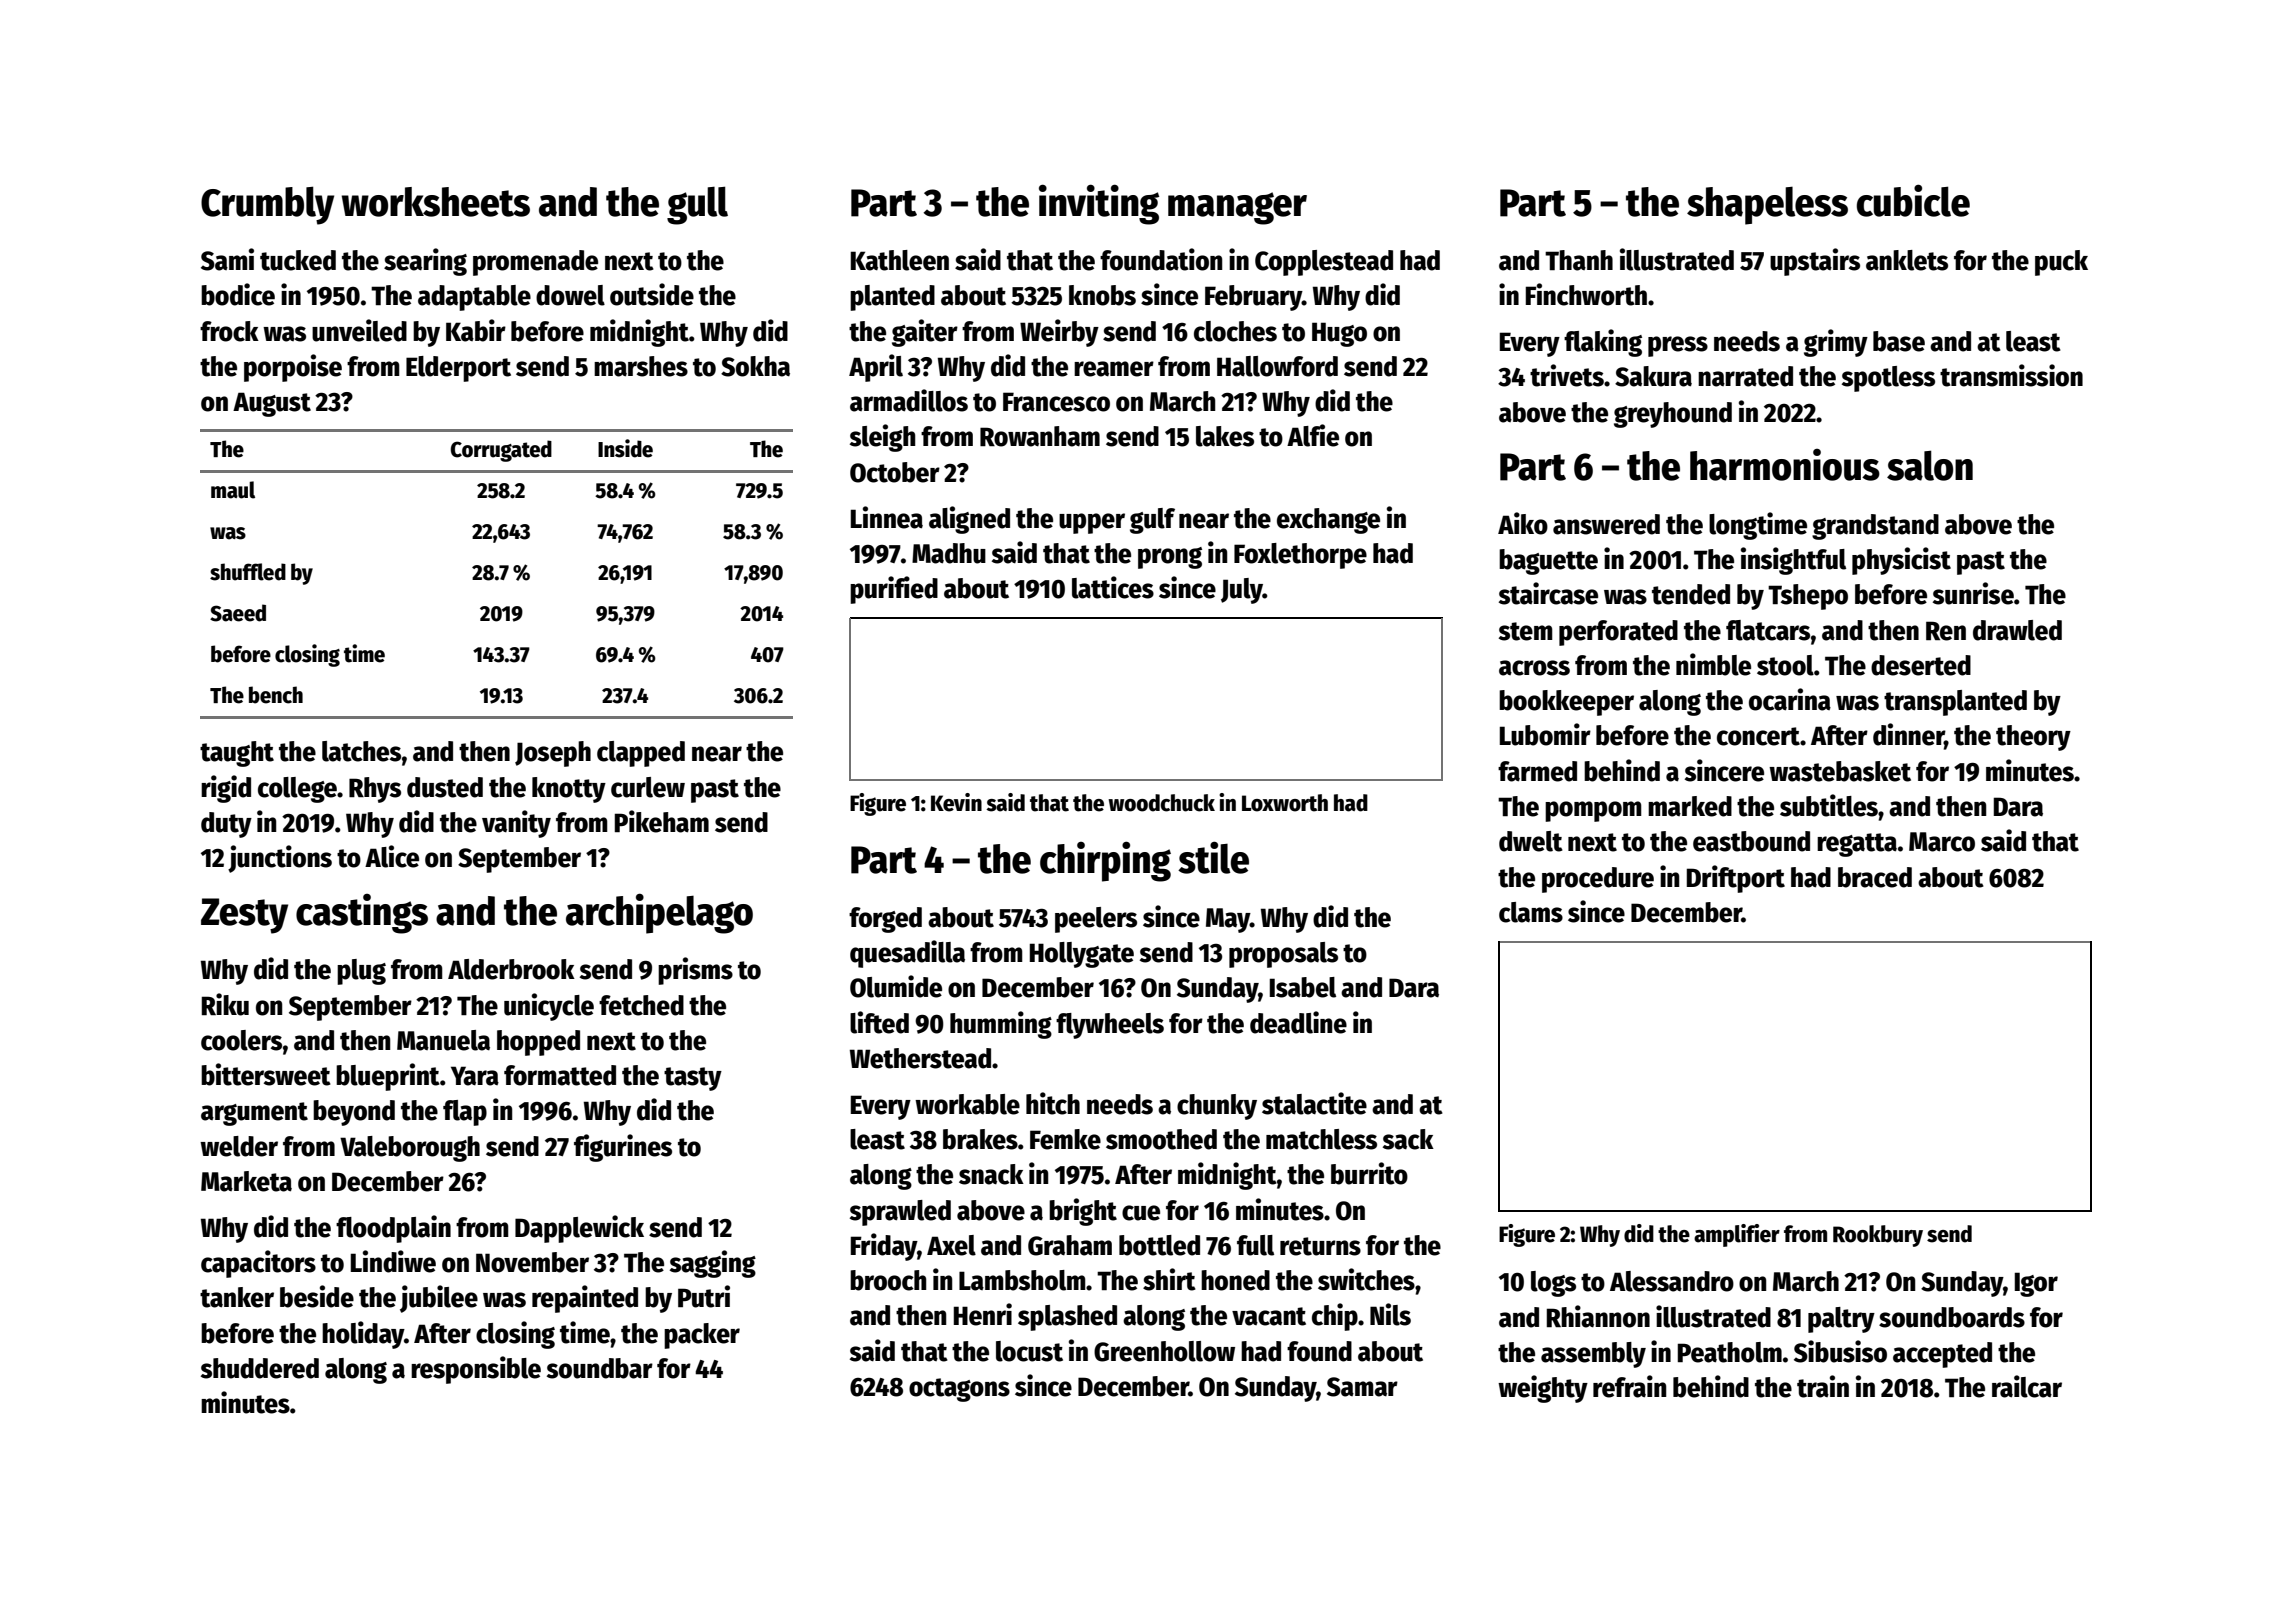  What do you see at coordinates (233, 490) in the screenshot?
I see `maul` at bounding box center [233, 490].
